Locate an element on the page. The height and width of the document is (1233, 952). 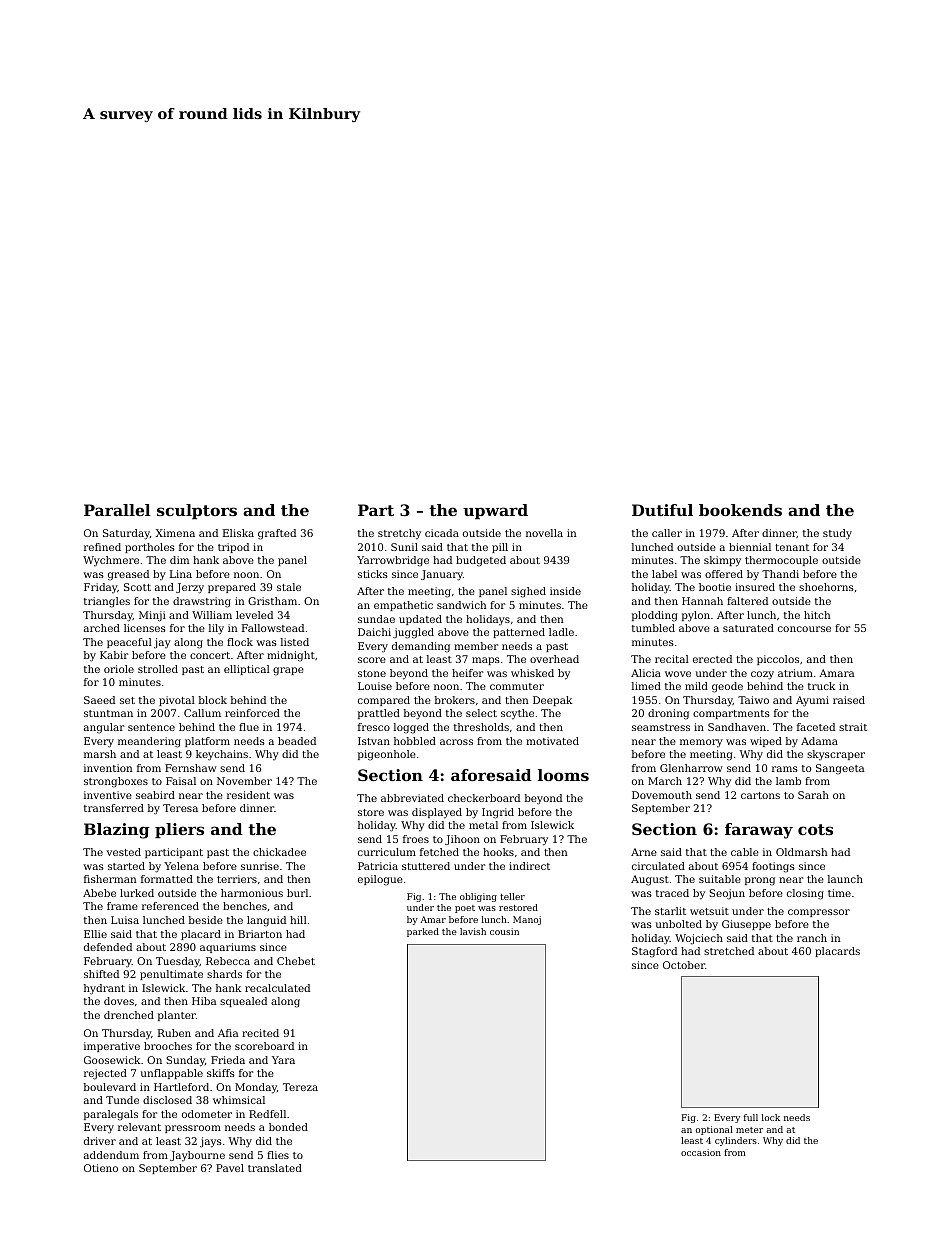
Giuseppe is located at coordinates (746, 925).
